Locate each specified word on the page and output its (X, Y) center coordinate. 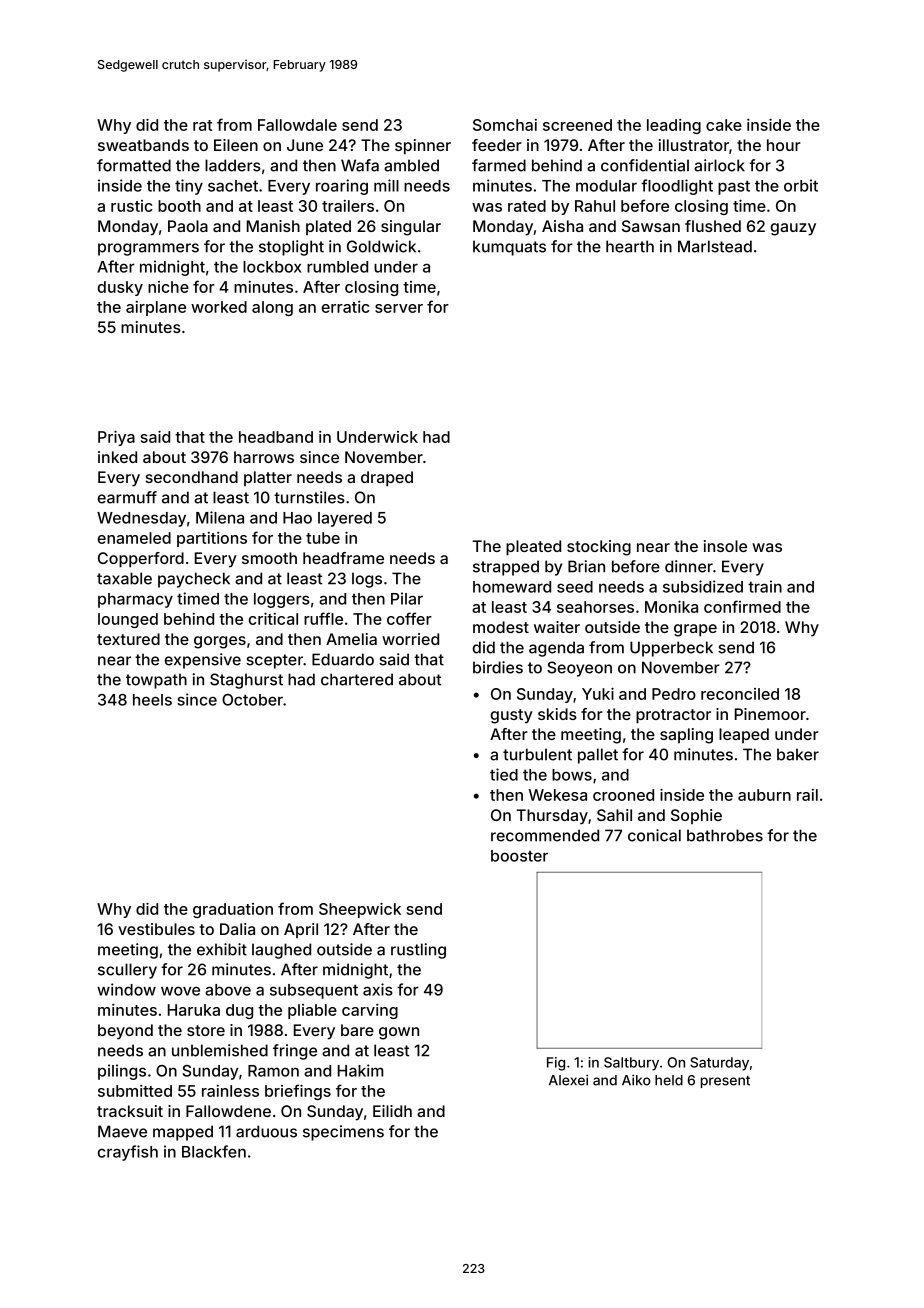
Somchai (505, 125)
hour (784, 145)
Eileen (236, 145)
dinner (689, 566)
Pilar (407, 598)
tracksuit (130, 1111)
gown (399, 1033)
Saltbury (631, 1064)
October (252, 700)
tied (504, 774)
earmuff (127, 497)
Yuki (598, 693)
